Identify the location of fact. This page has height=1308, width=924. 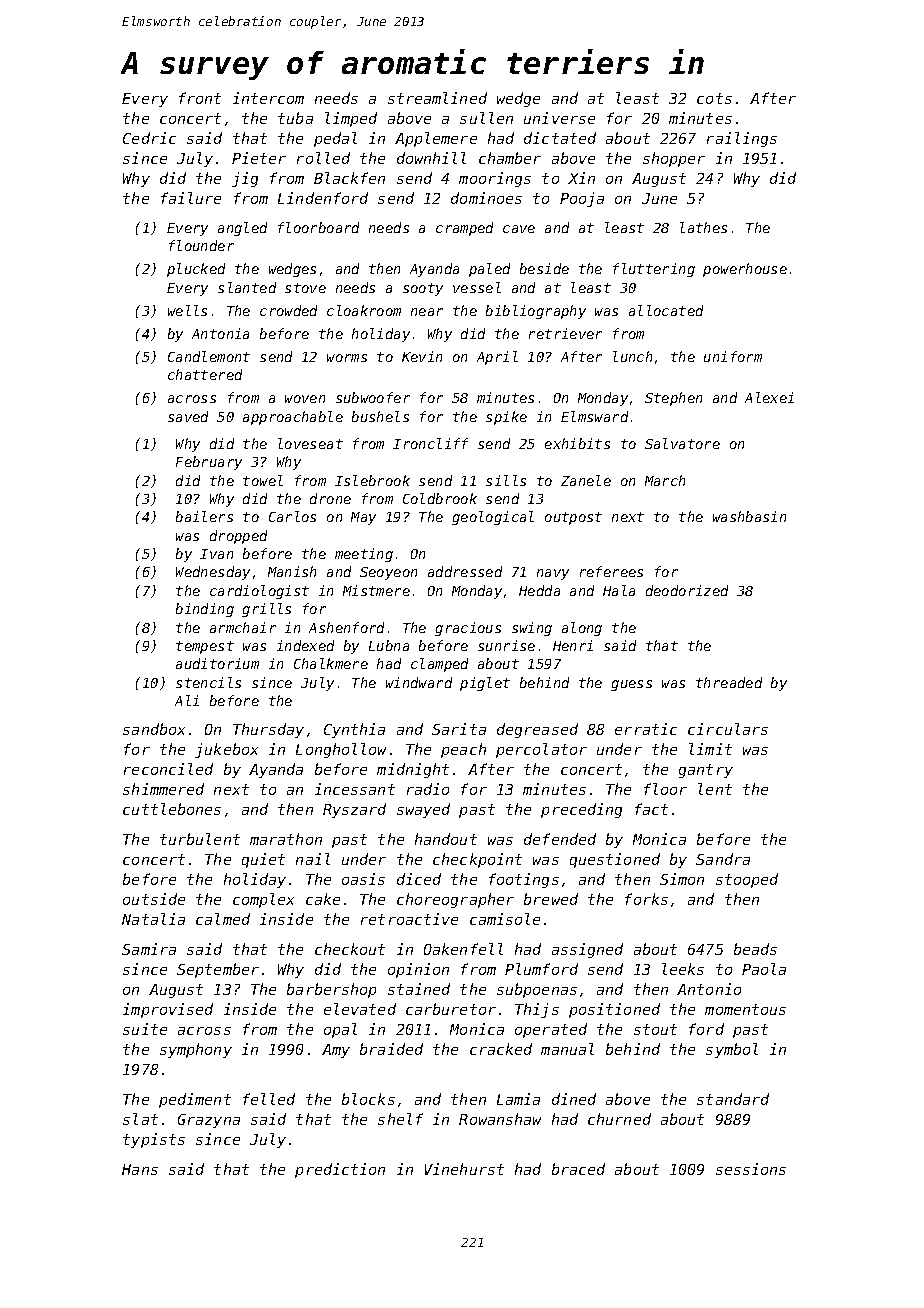
(651, 809).
